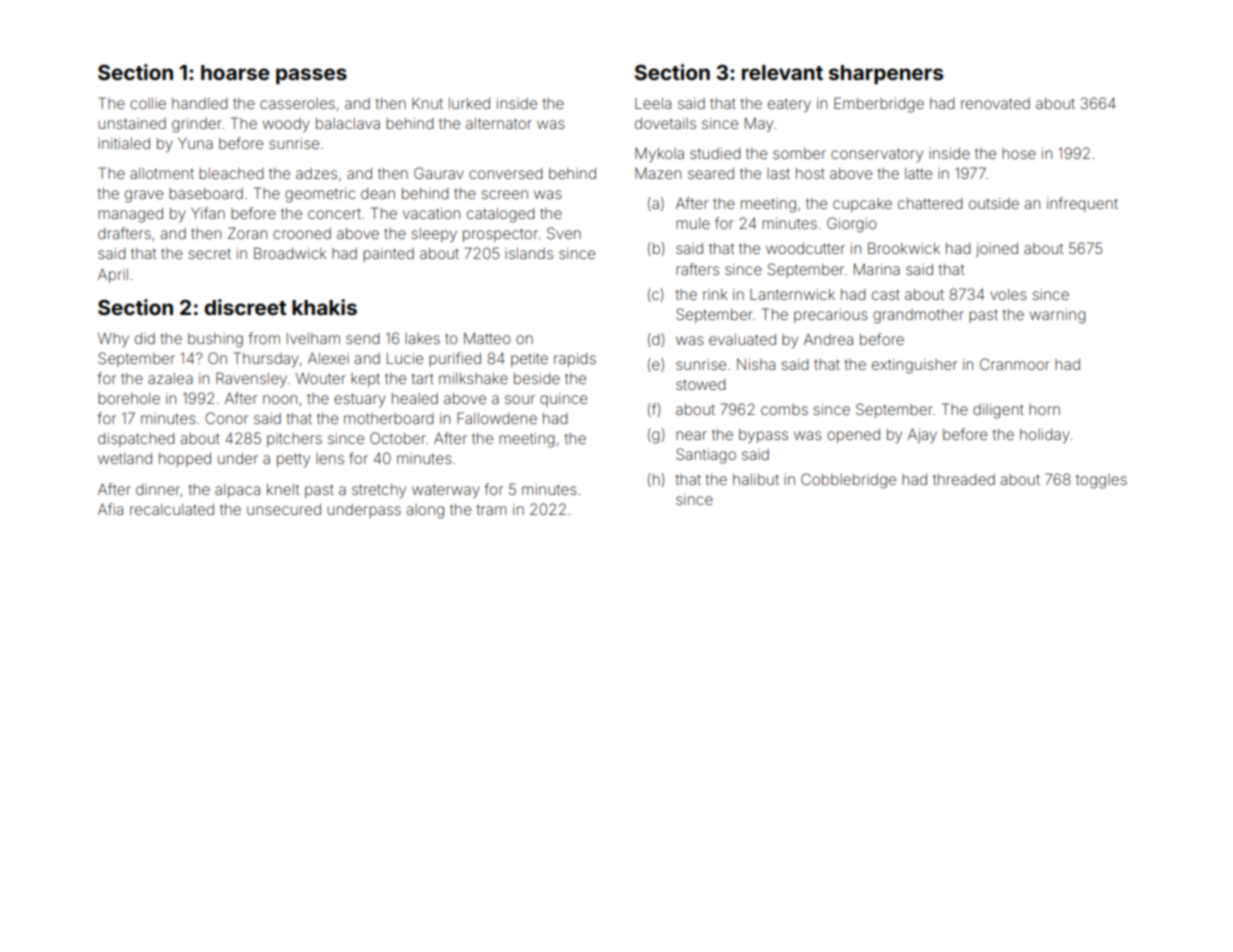 The image size is (1233, 952). Describe the element at coordinates (1045, 436) in the screenshot. I see `holiday` at that location.
